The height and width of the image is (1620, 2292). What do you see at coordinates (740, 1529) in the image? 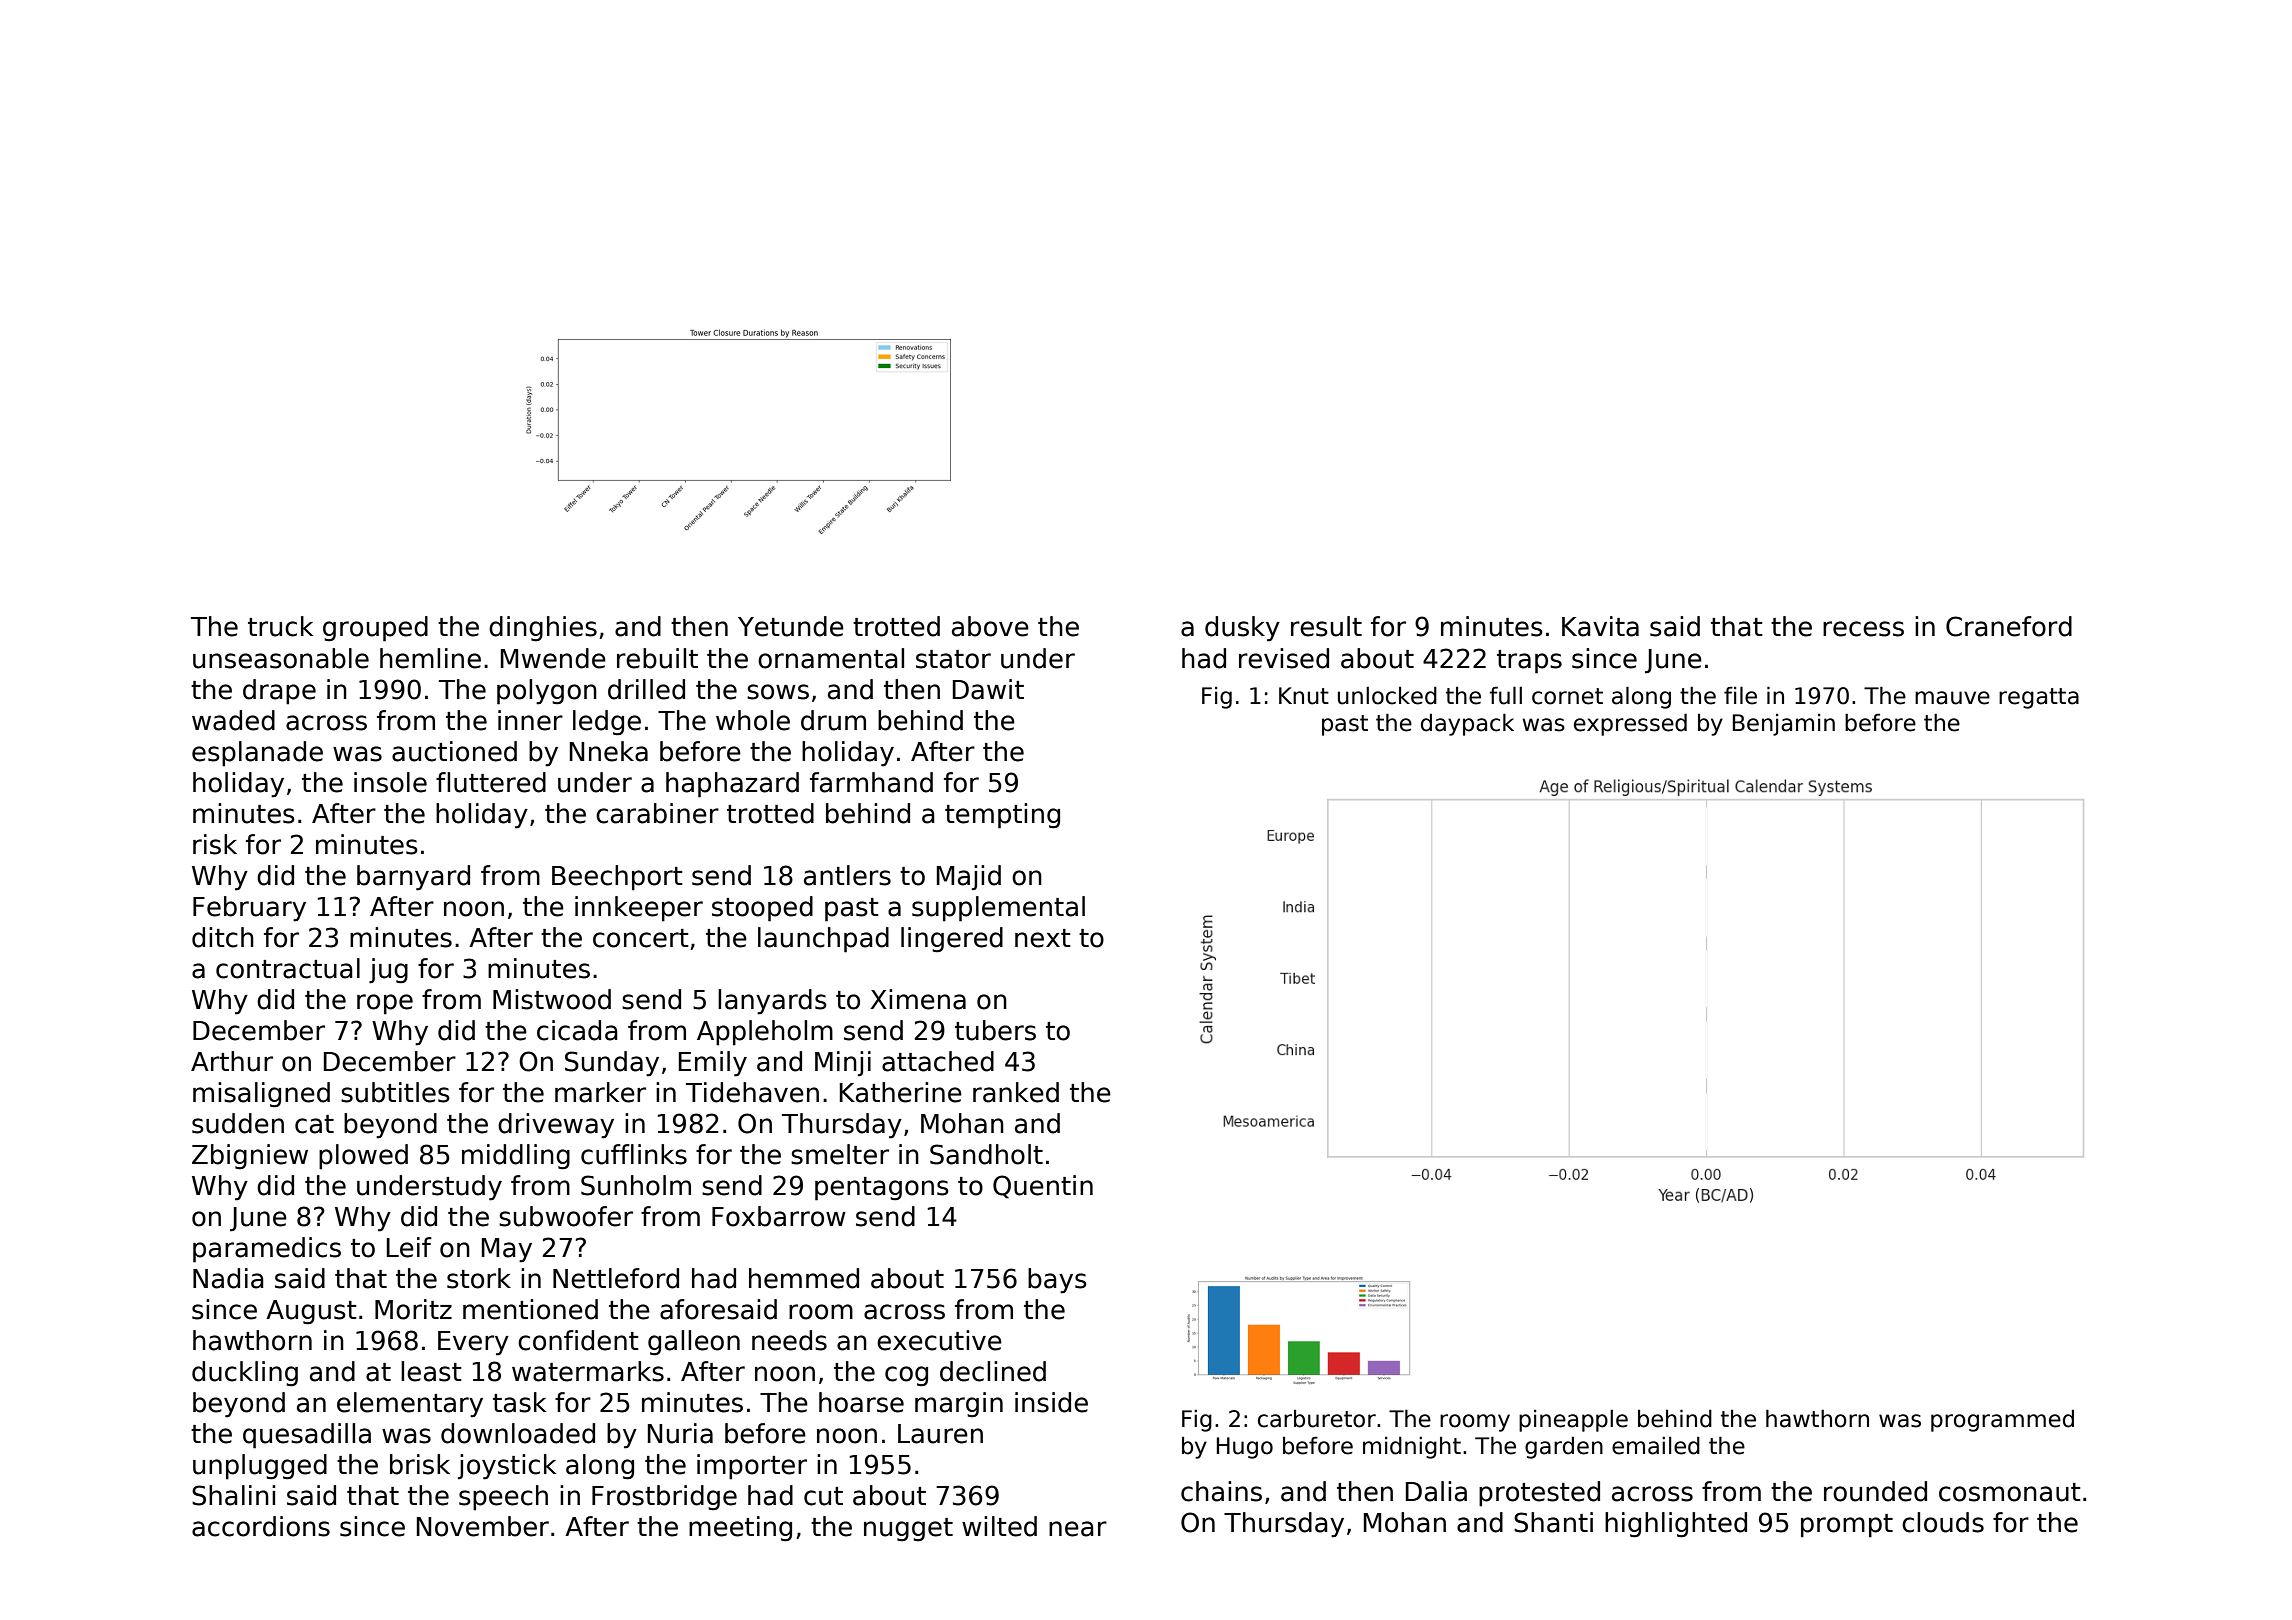
I see `meeting` at bounding box center [740, 1529].
